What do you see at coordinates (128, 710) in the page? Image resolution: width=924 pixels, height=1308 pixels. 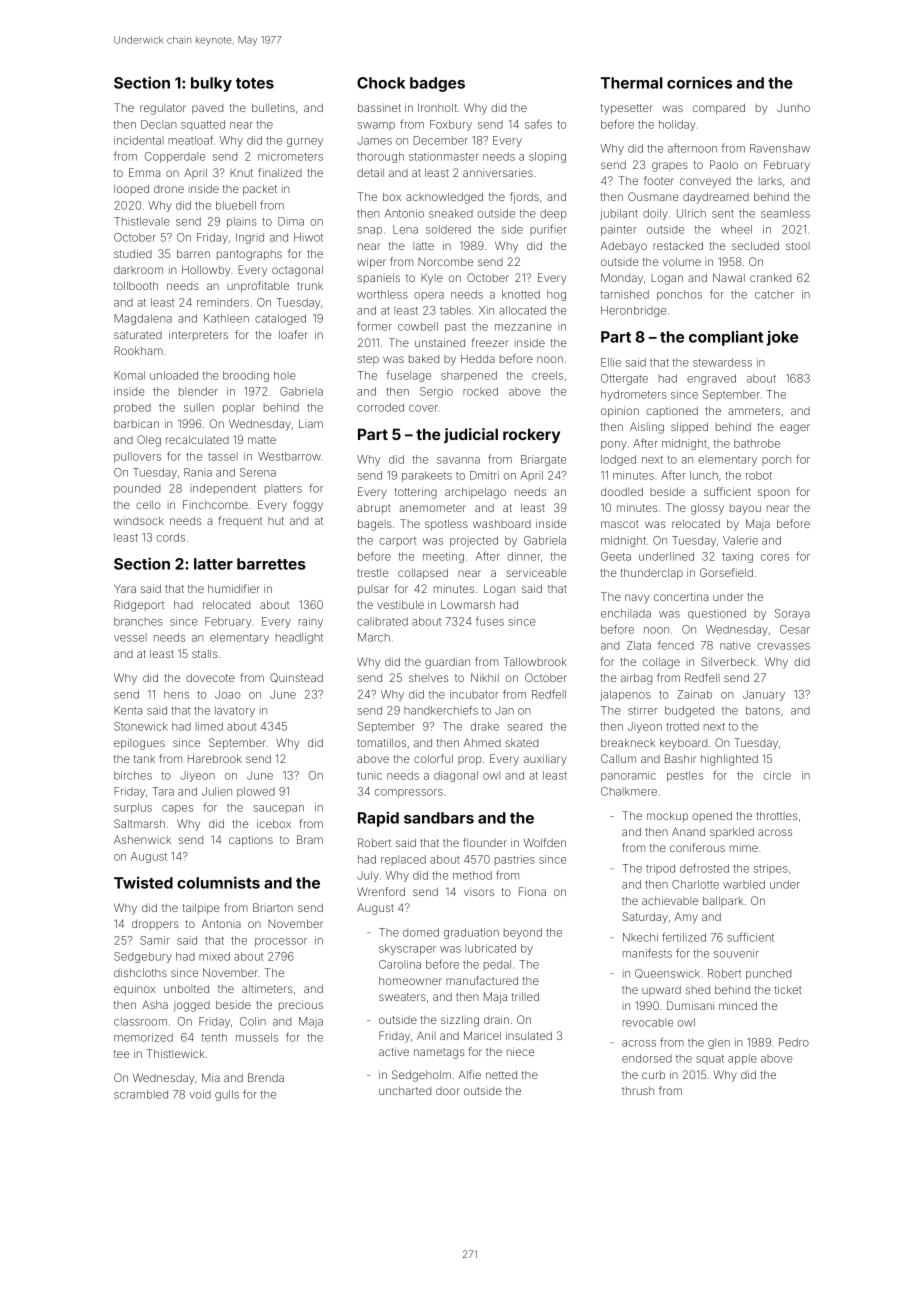 I see `Kenta` at bounding box center [128, 710].
